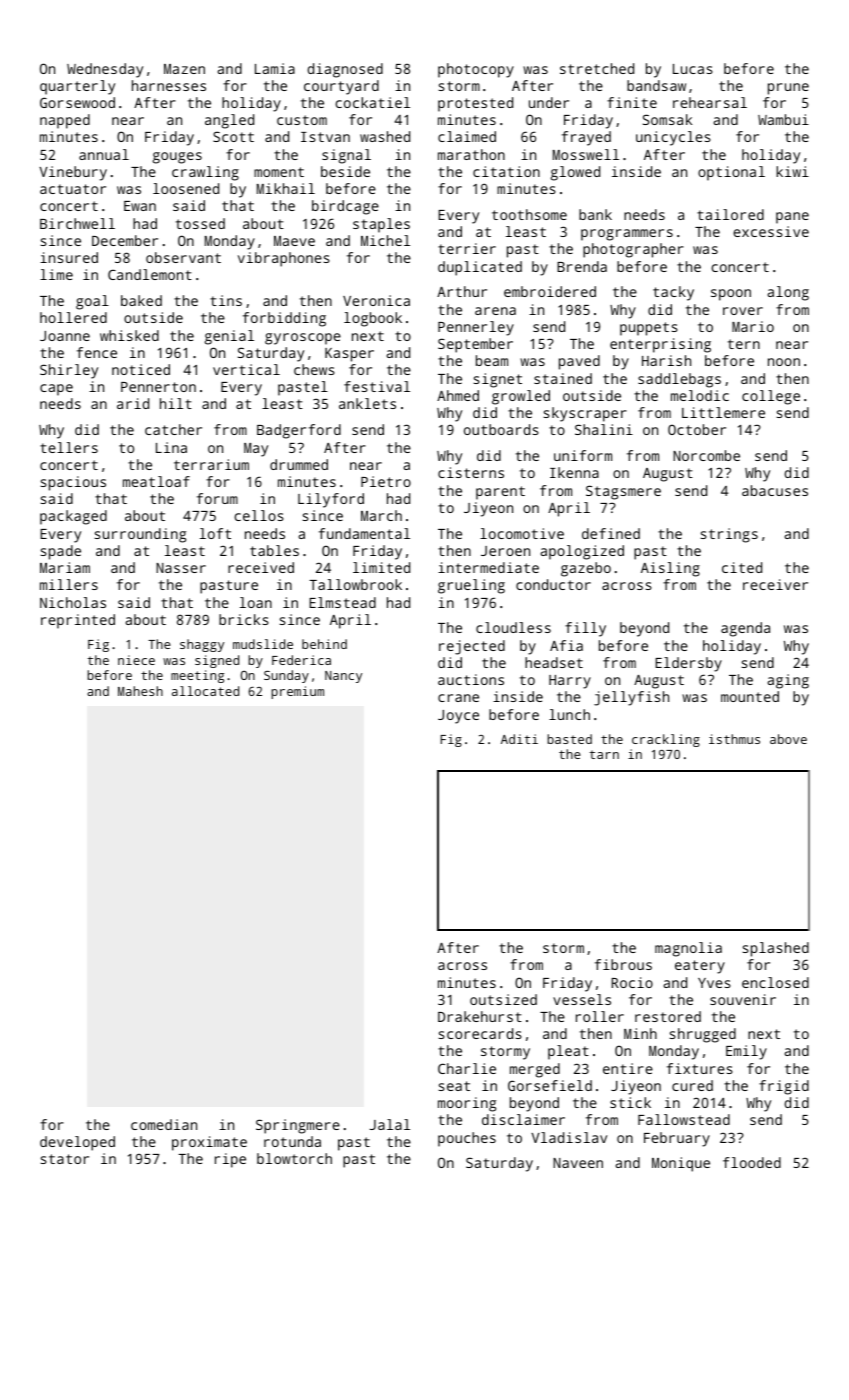  I want to click on allocated, so click(205, 691).
